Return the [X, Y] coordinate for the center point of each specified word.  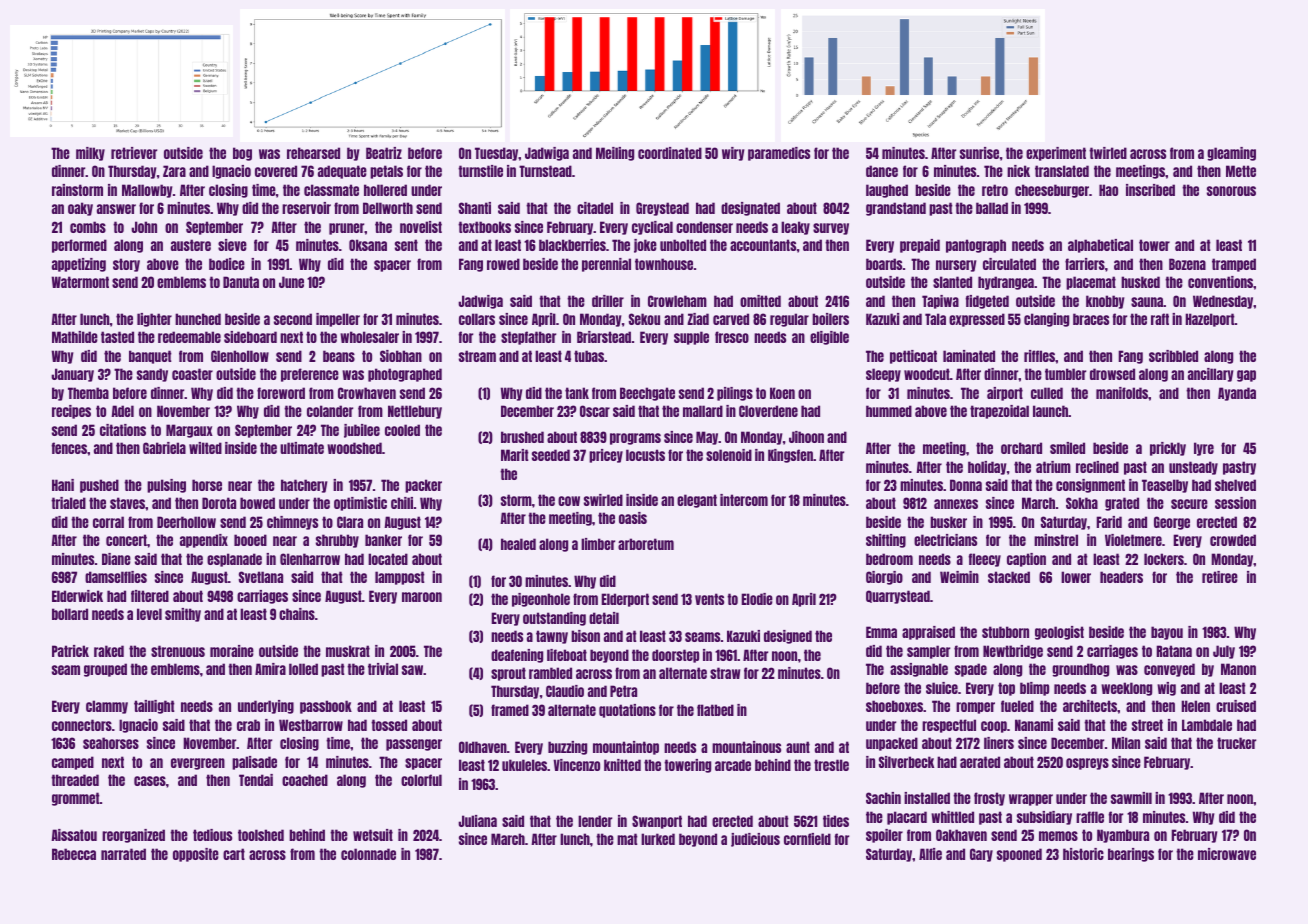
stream [477, 356]
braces [1091, 319]
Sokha [1082, 503]
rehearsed [313, 153]
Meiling [615, 154]
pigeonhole [541, 600]
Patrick [70, 651]
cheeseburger [1052, 191]
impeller [338, 320]
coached [305, 780]
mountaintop [626, 748]
